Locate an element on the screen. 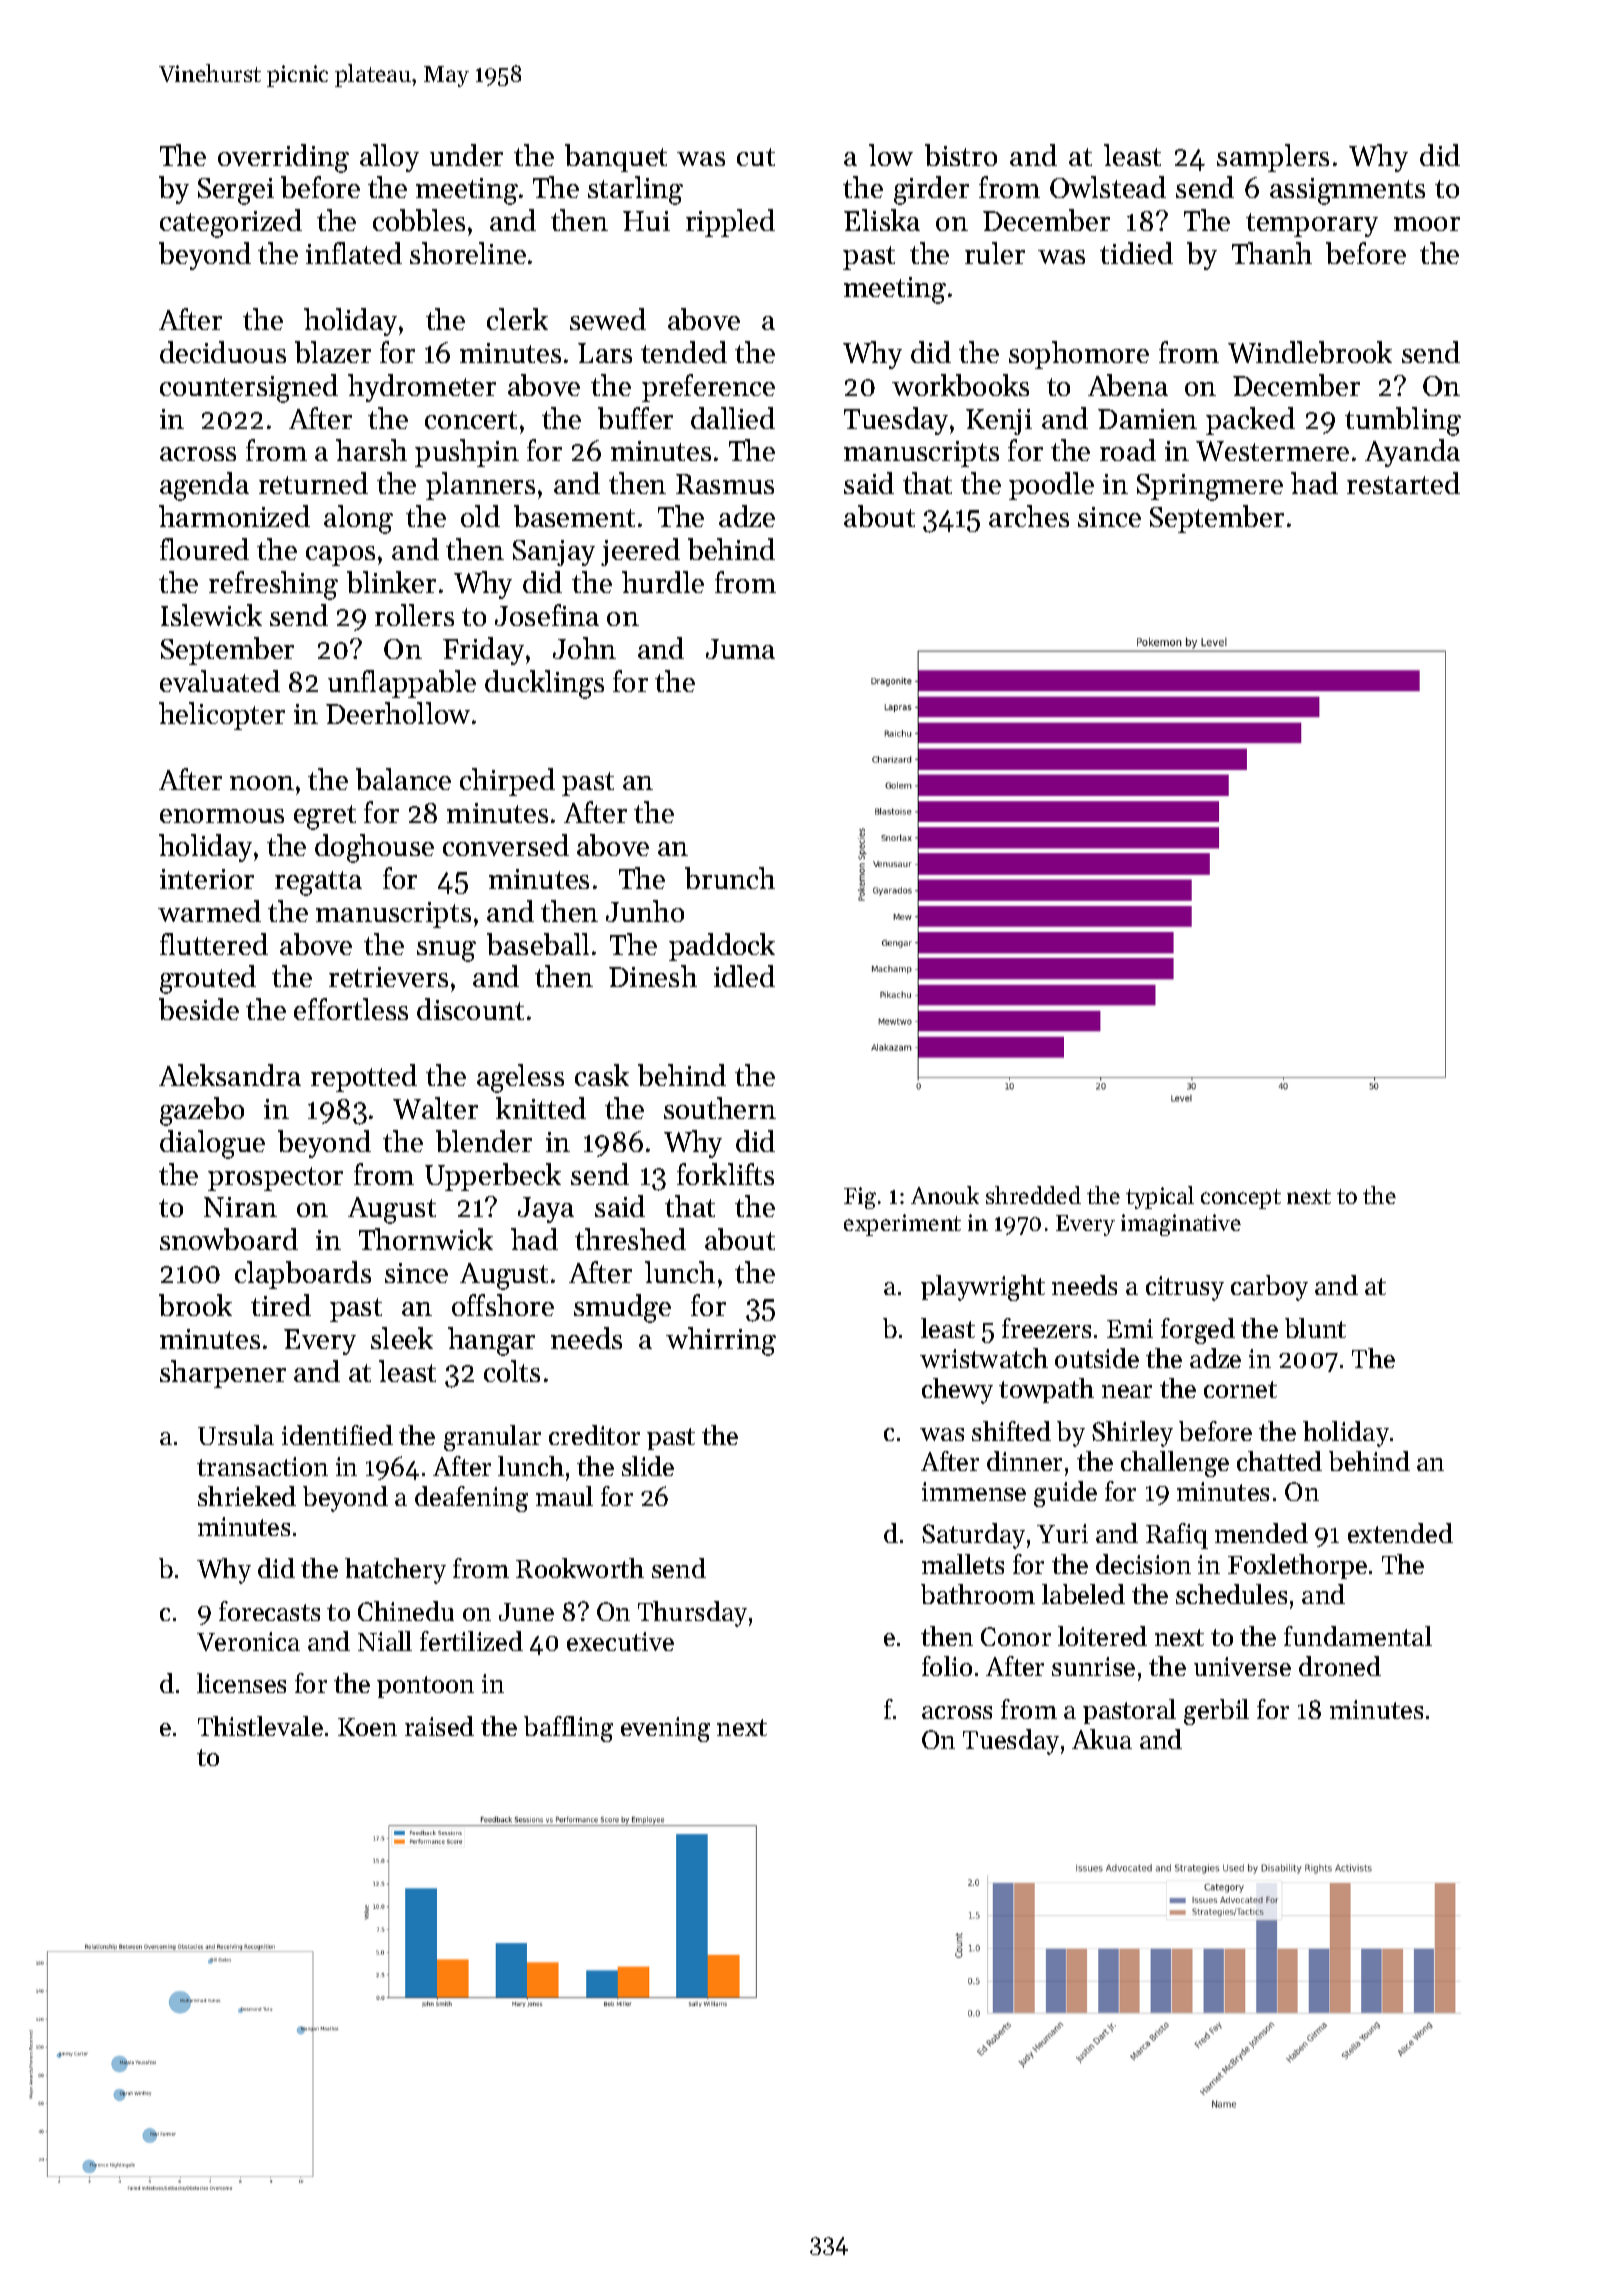 This screenshot has width=1620, height=2292. transaction is located at coordinates (262, 1466).
